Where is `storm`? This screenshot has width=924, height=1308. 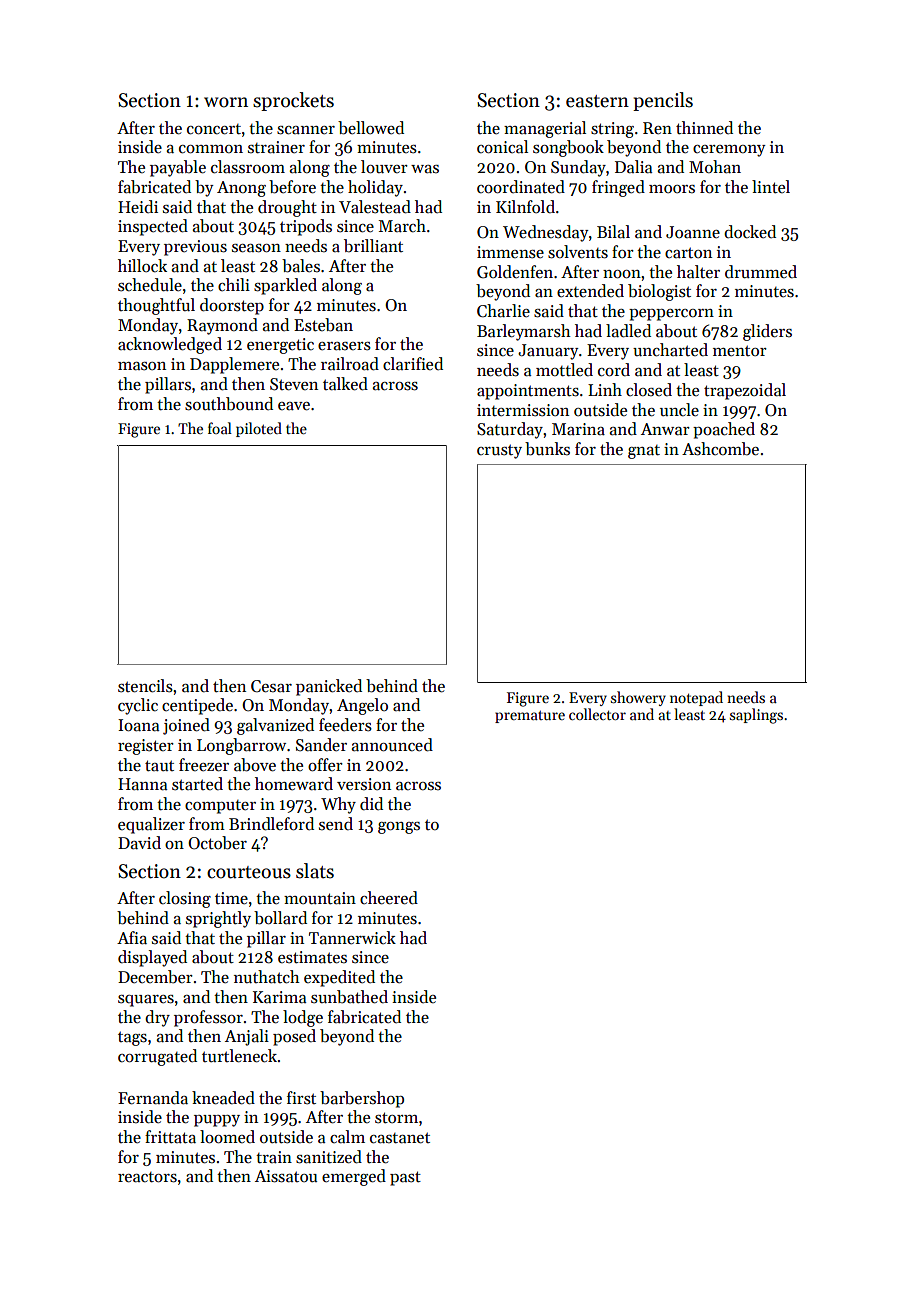
storm is located at coordinates (396, 1118).
